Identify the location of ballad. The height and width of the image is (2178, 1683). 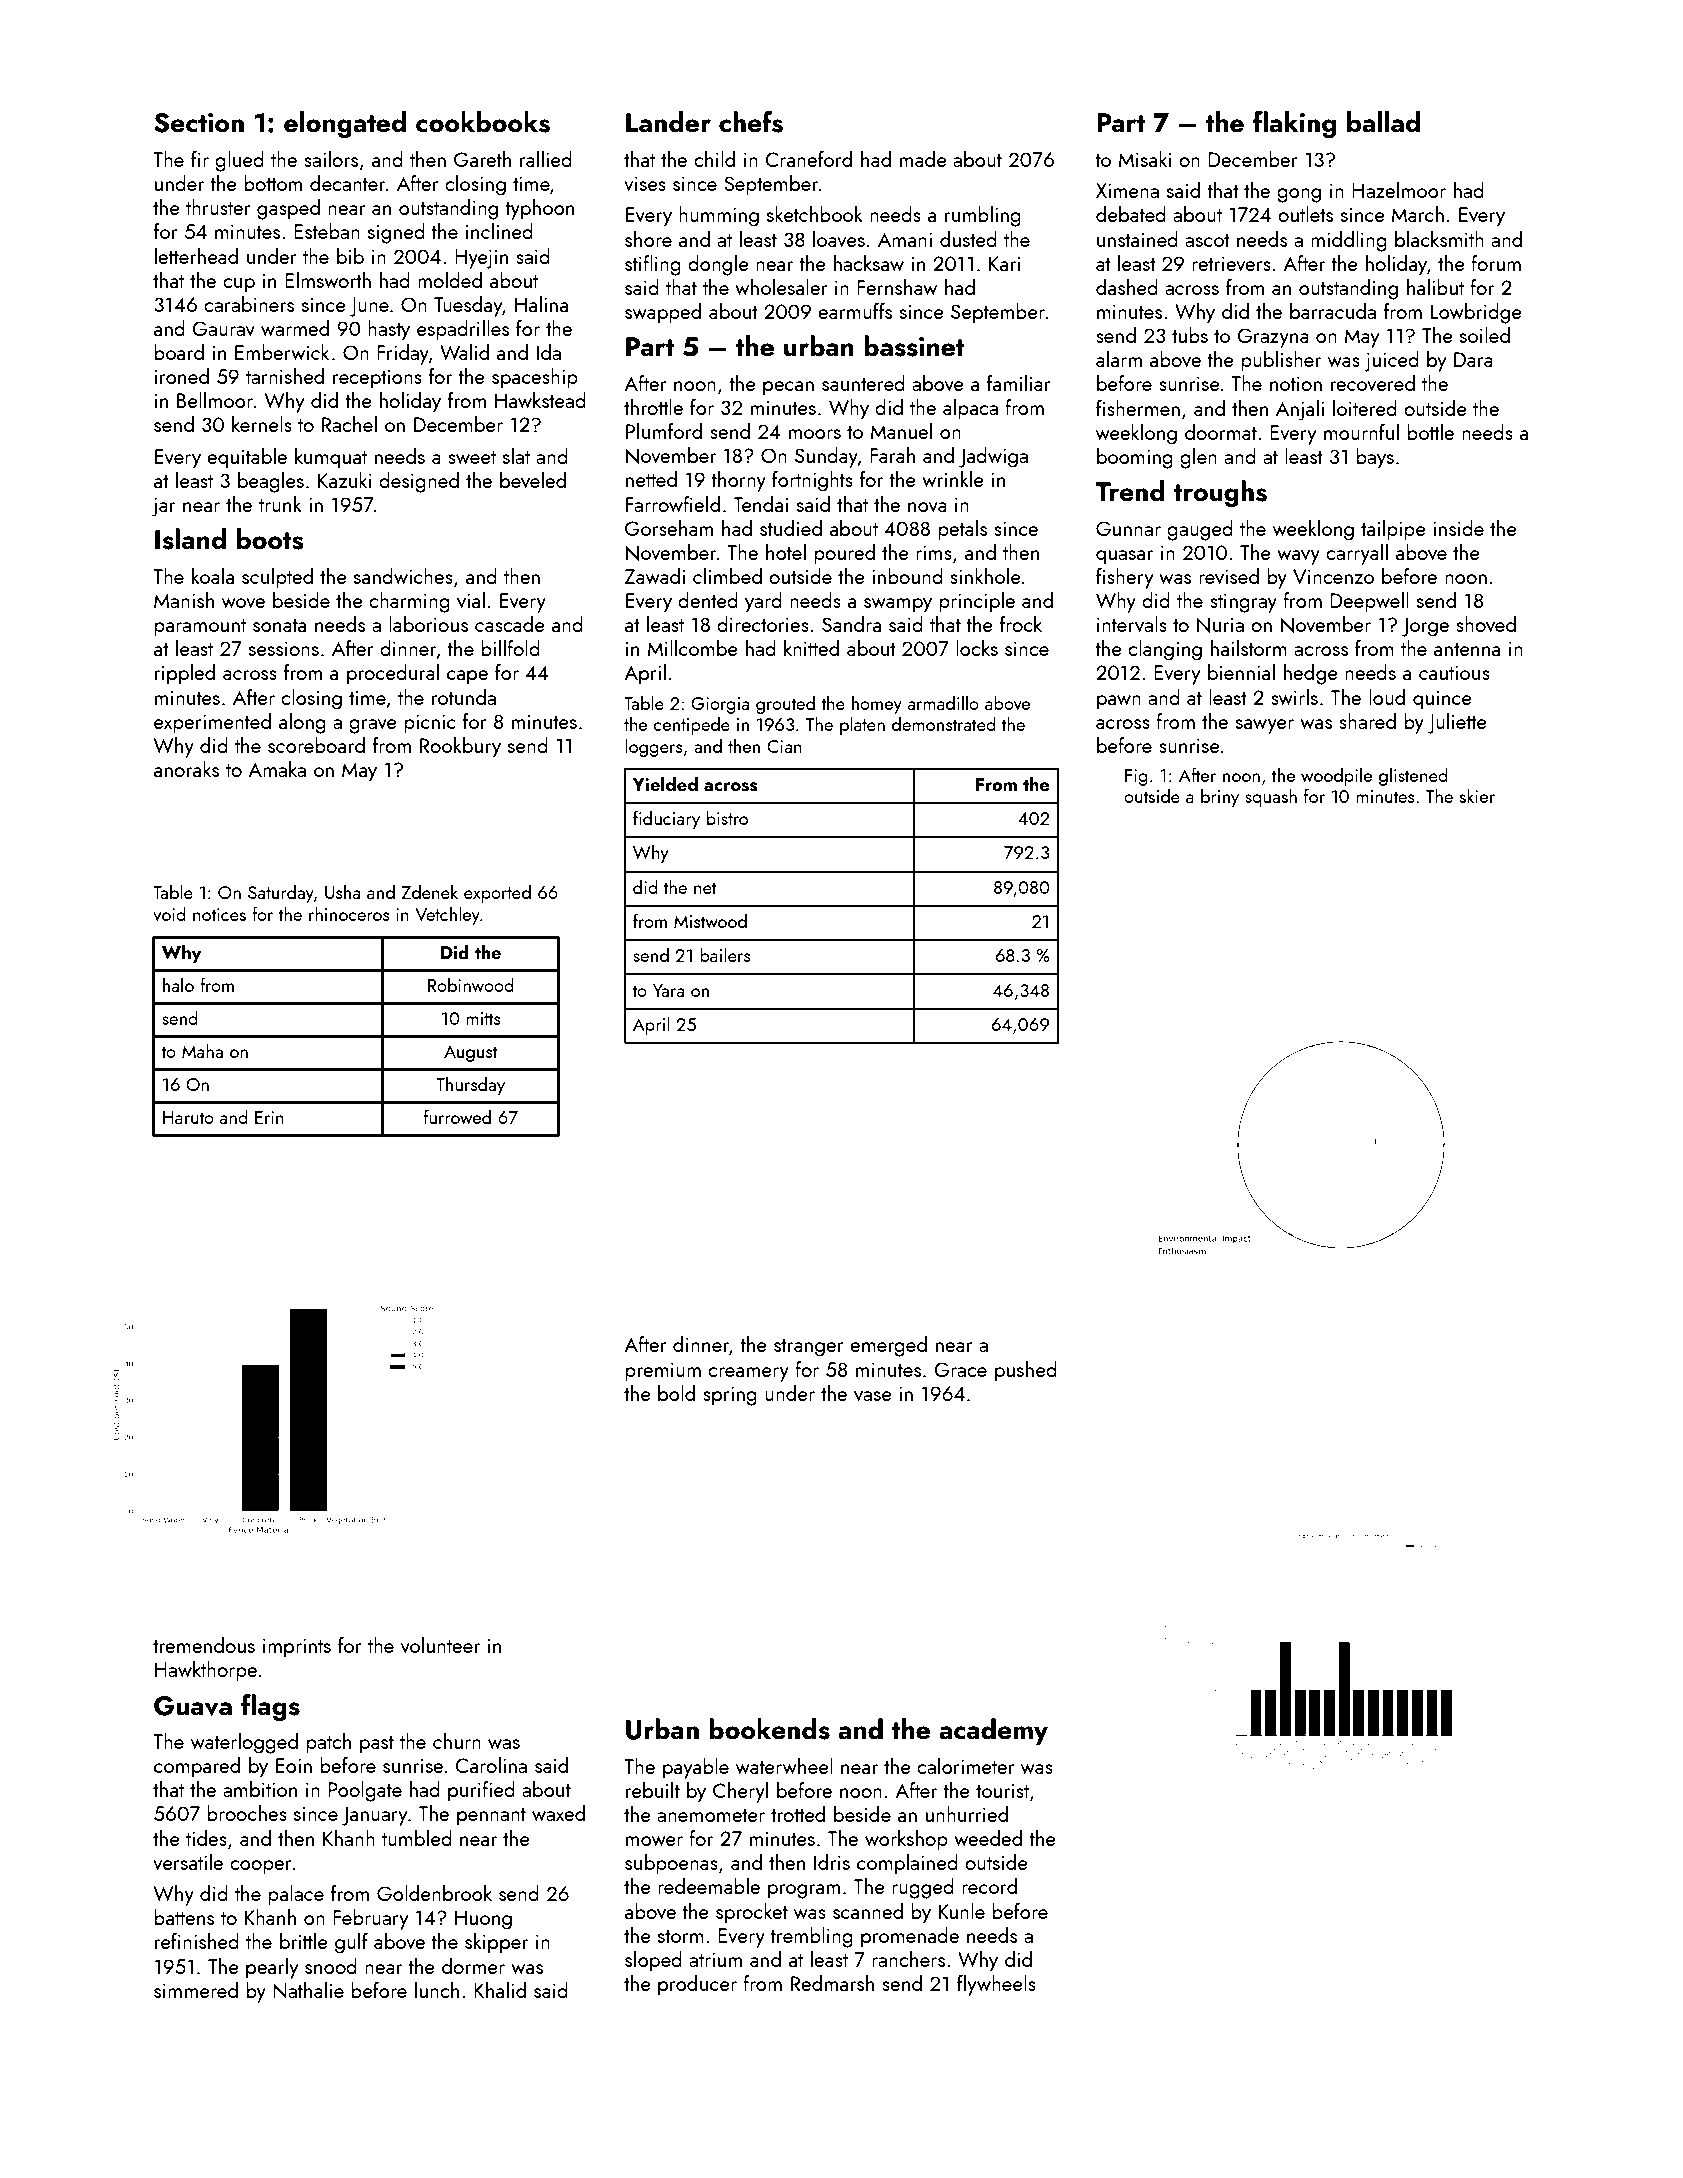
(1383, 122).
